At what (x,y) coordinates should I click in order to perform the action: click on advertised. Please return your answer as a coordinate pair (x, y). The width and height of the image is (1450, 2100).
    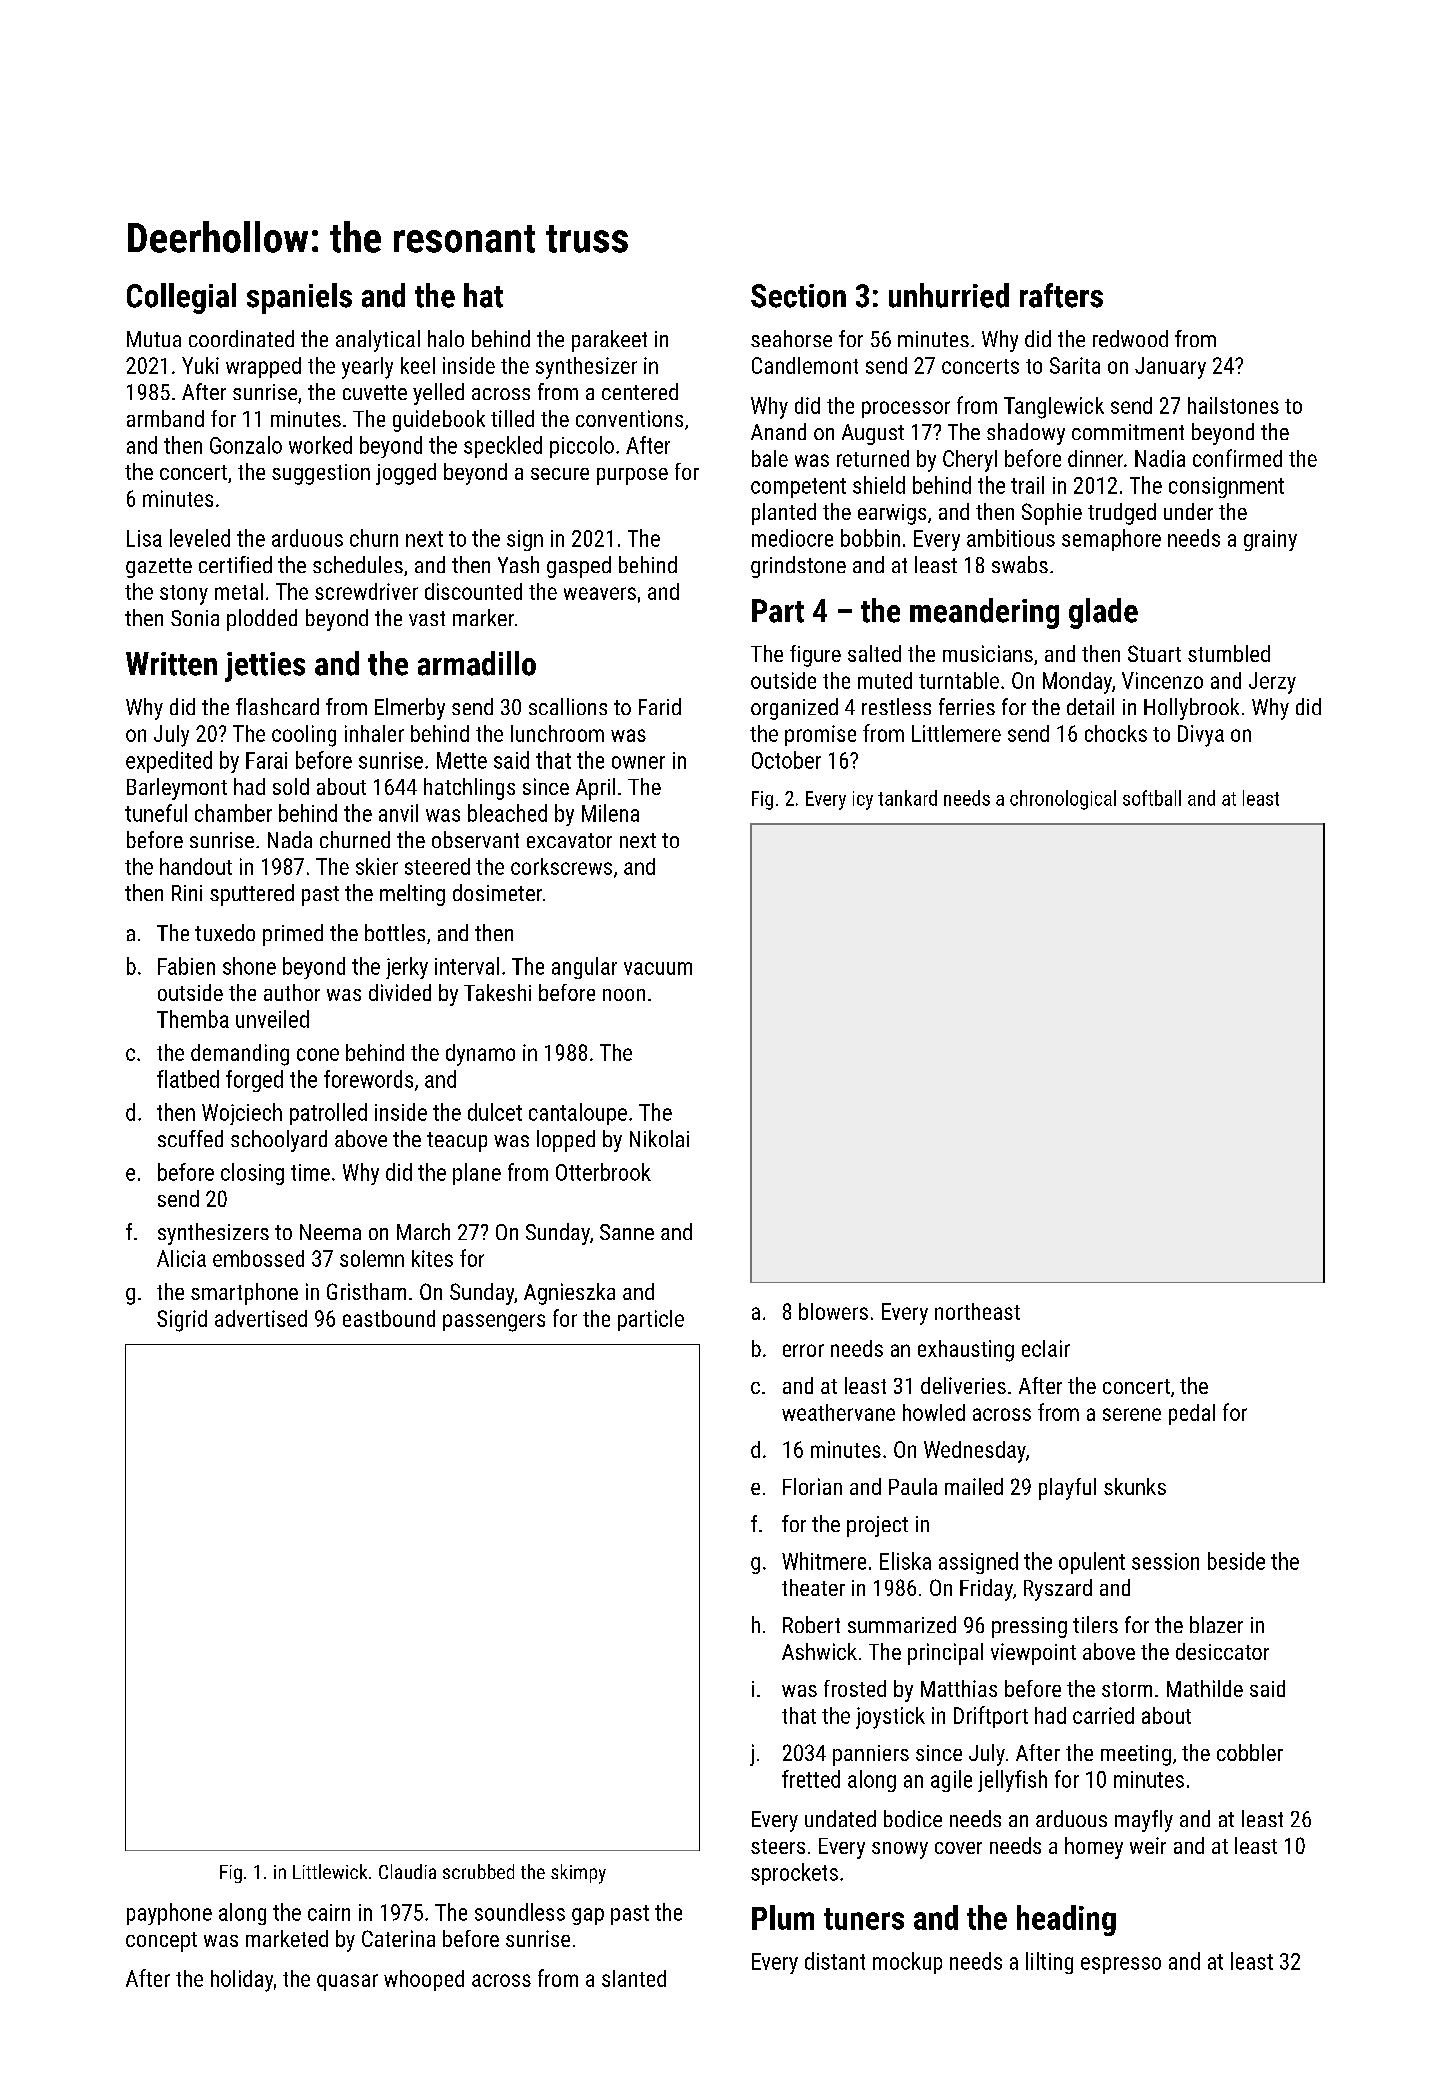
    Looking at the image, I should click on (261, 1318).
